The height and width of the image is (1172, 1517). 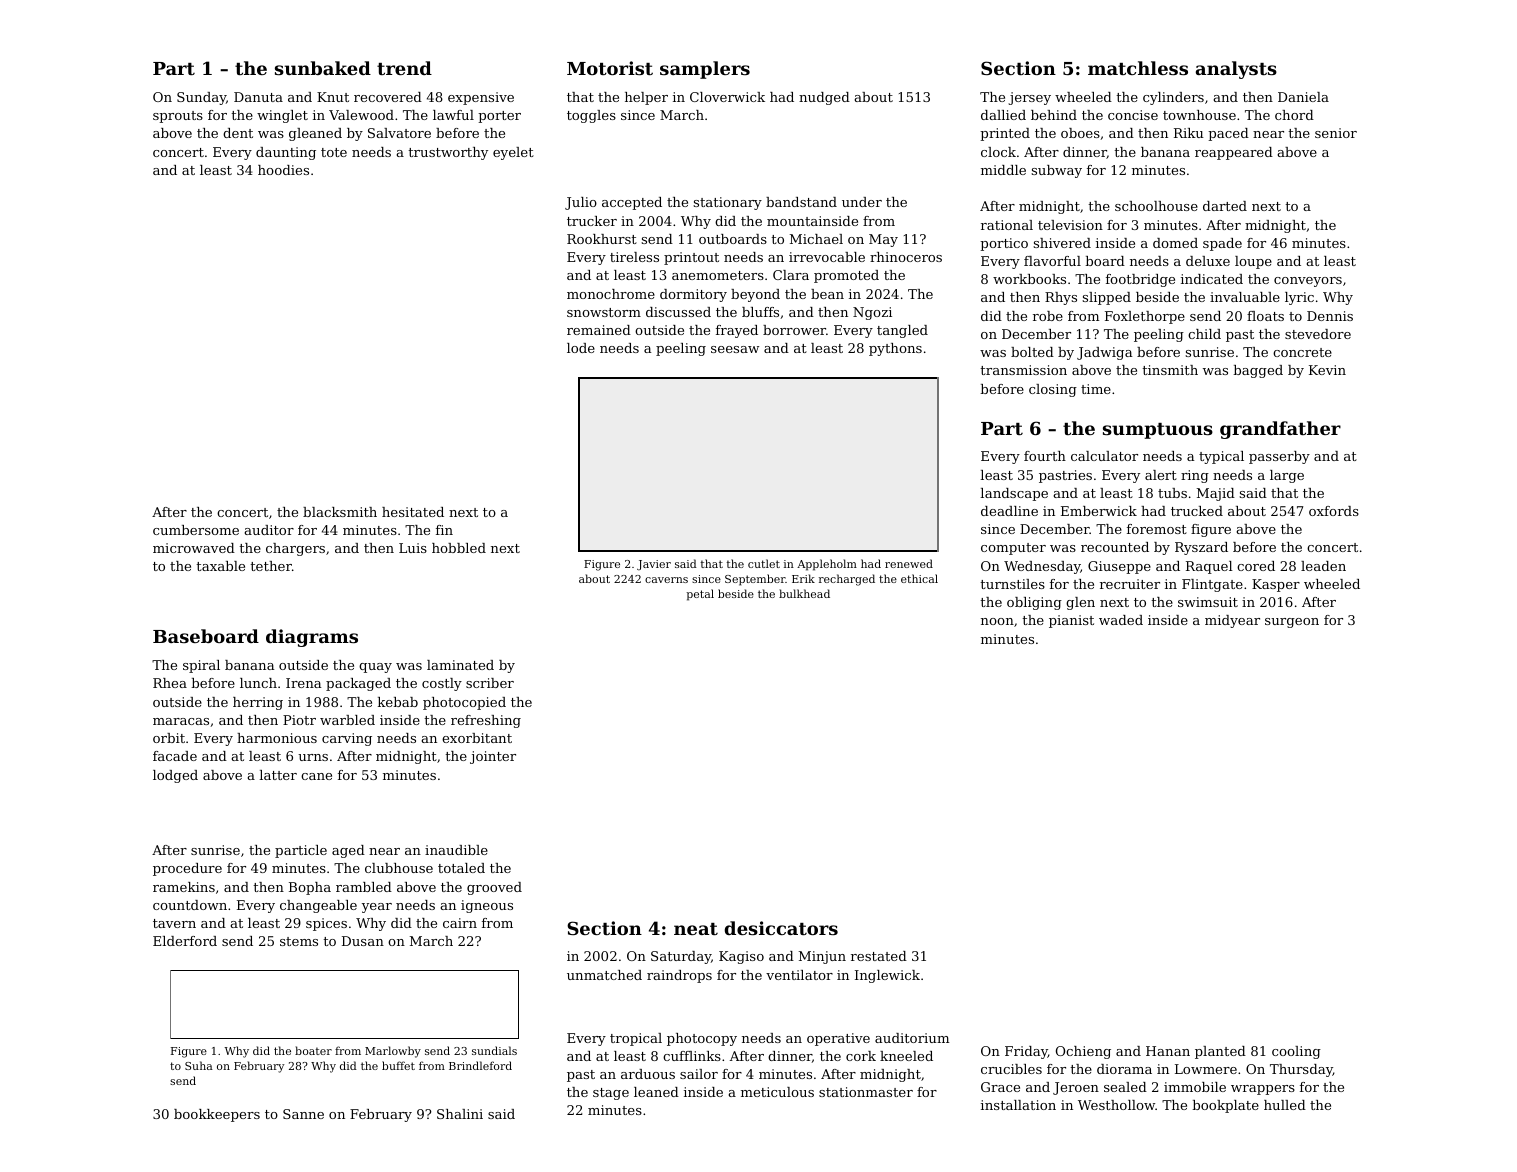 What do you see at coordinates (460, 1114) in the image?
I see `Shalini` at bounding box center [460, 1114].
